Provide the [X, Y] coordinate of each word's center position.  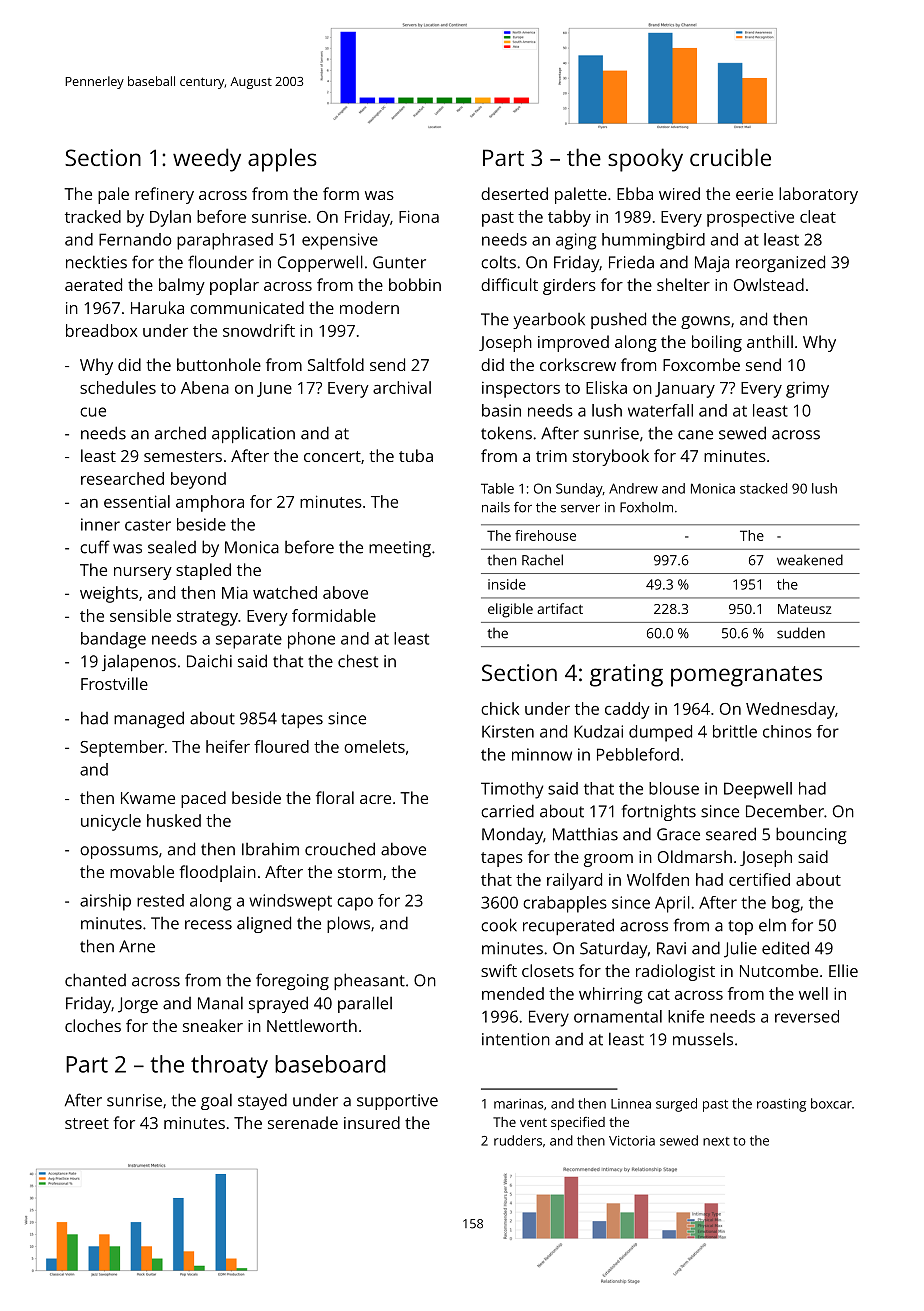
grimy [807, 390]
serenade [303, 1122]
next [716, 1141]
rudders [518, 1140]
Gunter [399, 262]
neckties [96, 262]
